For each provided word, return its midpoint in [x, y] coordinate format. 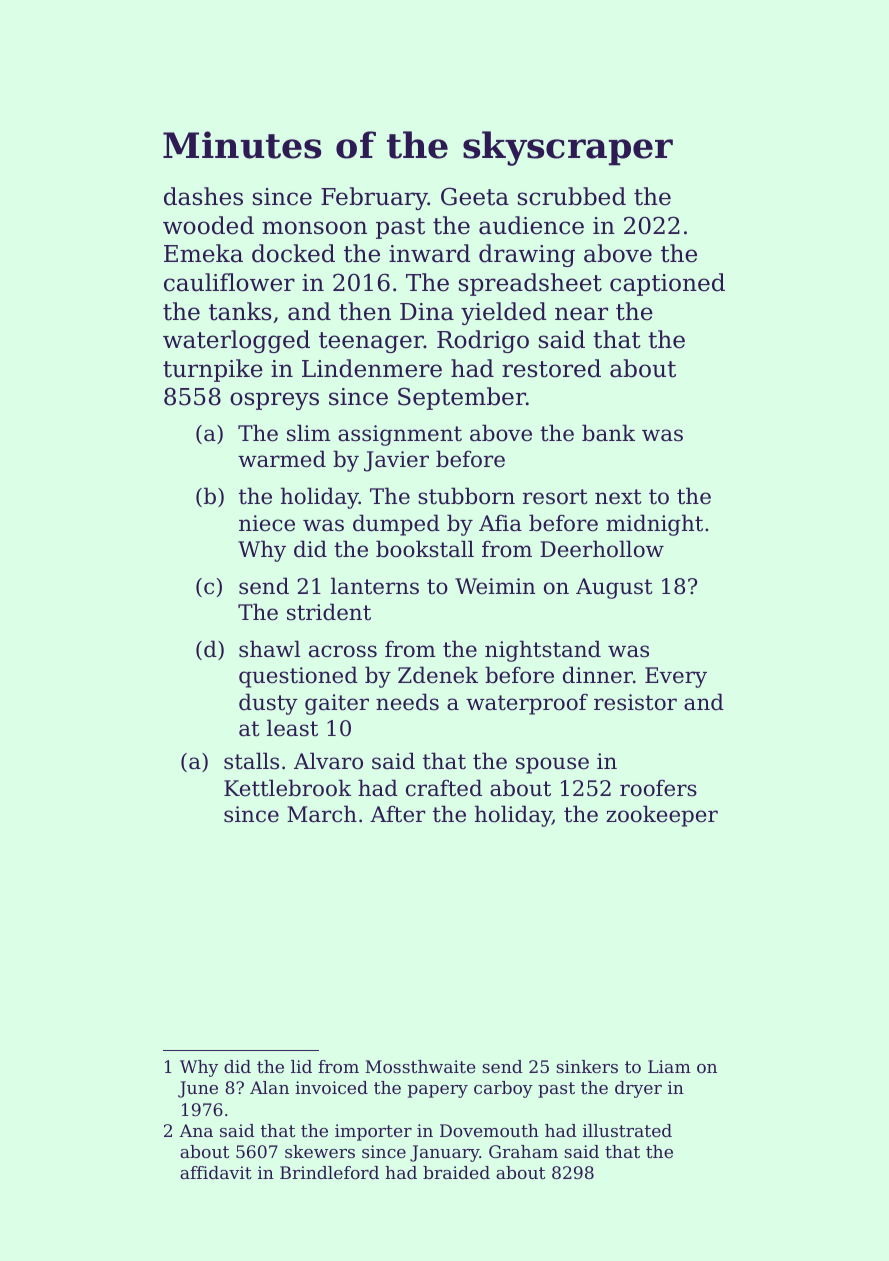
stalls [251, 761]
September [462, 398]
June [198, 1089]
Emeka [203, 253]
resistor [635, 702]
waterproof [527, 704]
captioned [667, 284]
